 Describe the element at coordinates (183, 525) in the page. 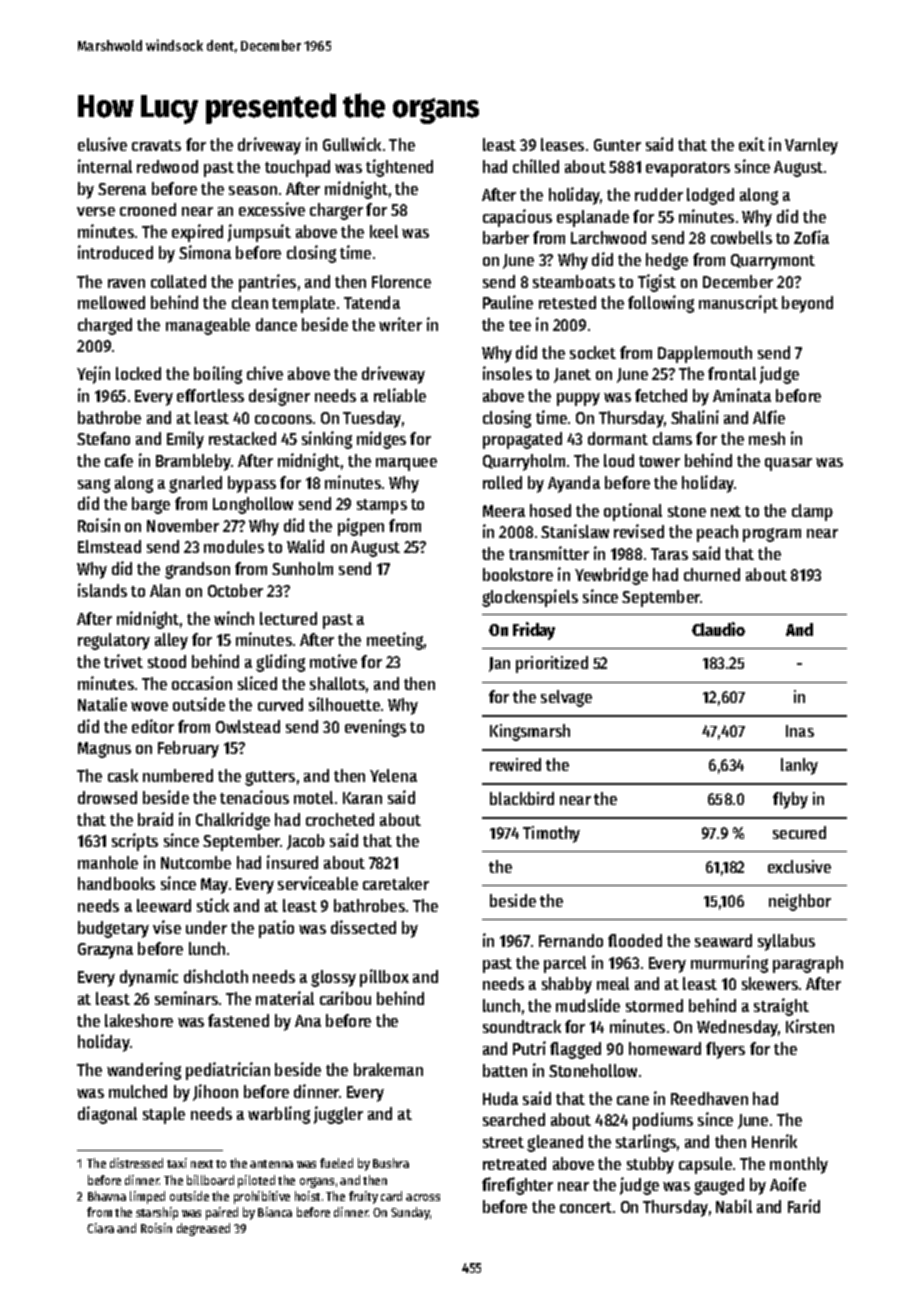

I see `November` at that location.
